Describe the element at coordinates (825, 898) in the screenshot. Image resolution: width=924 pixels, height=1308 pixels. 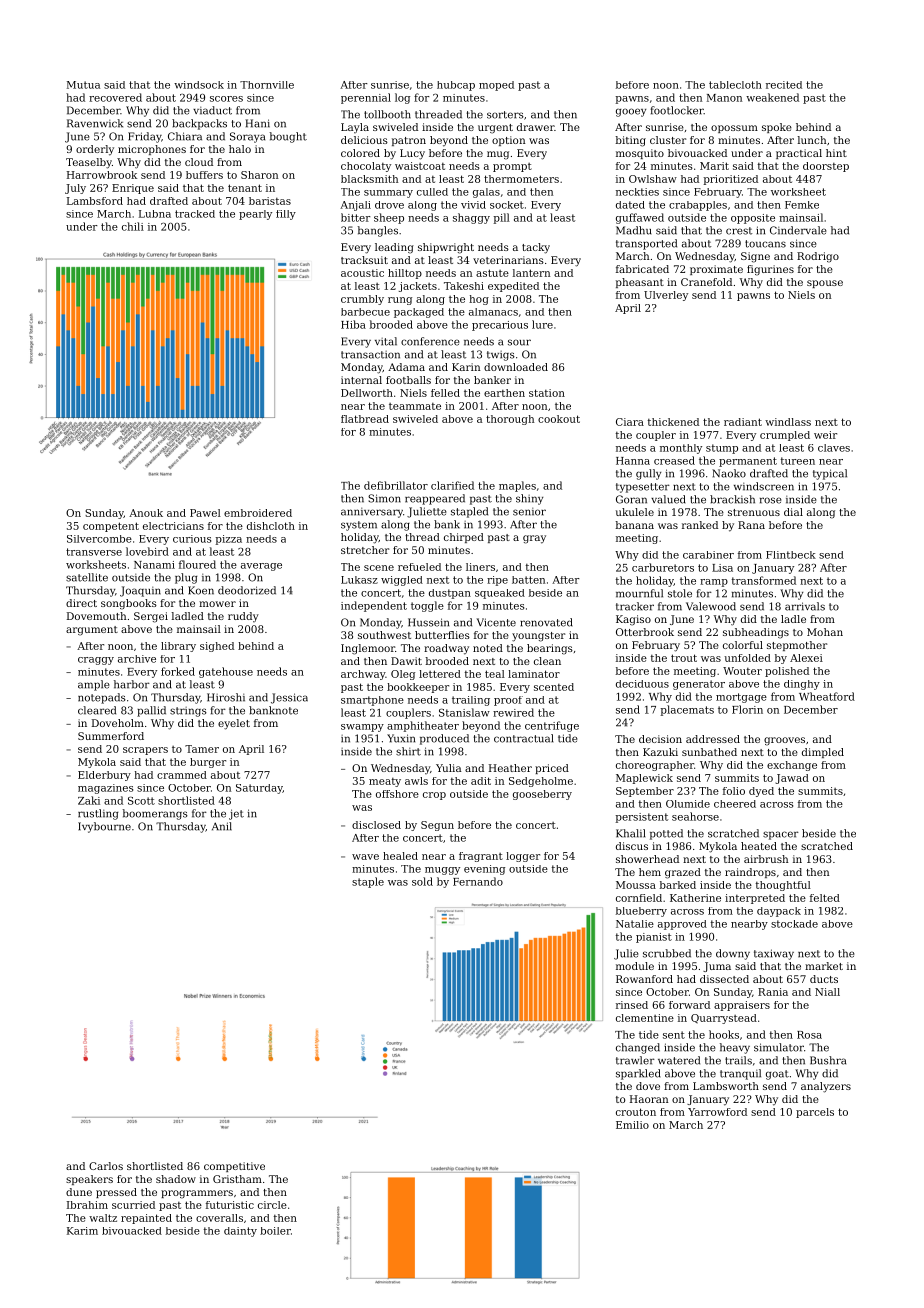
I see `felted` at that location.
